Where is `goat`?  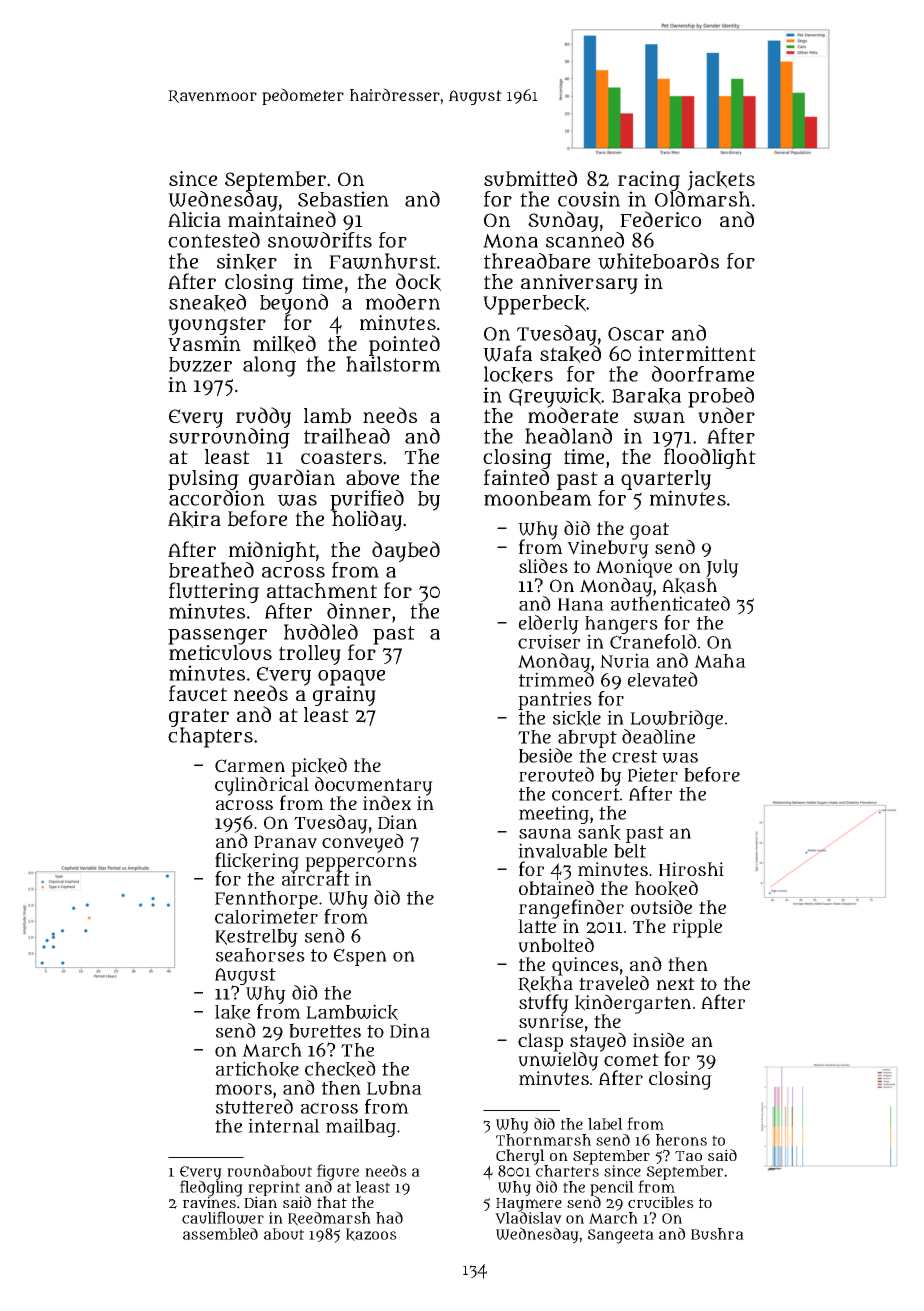 goat is located at coordinates (649, 531).
